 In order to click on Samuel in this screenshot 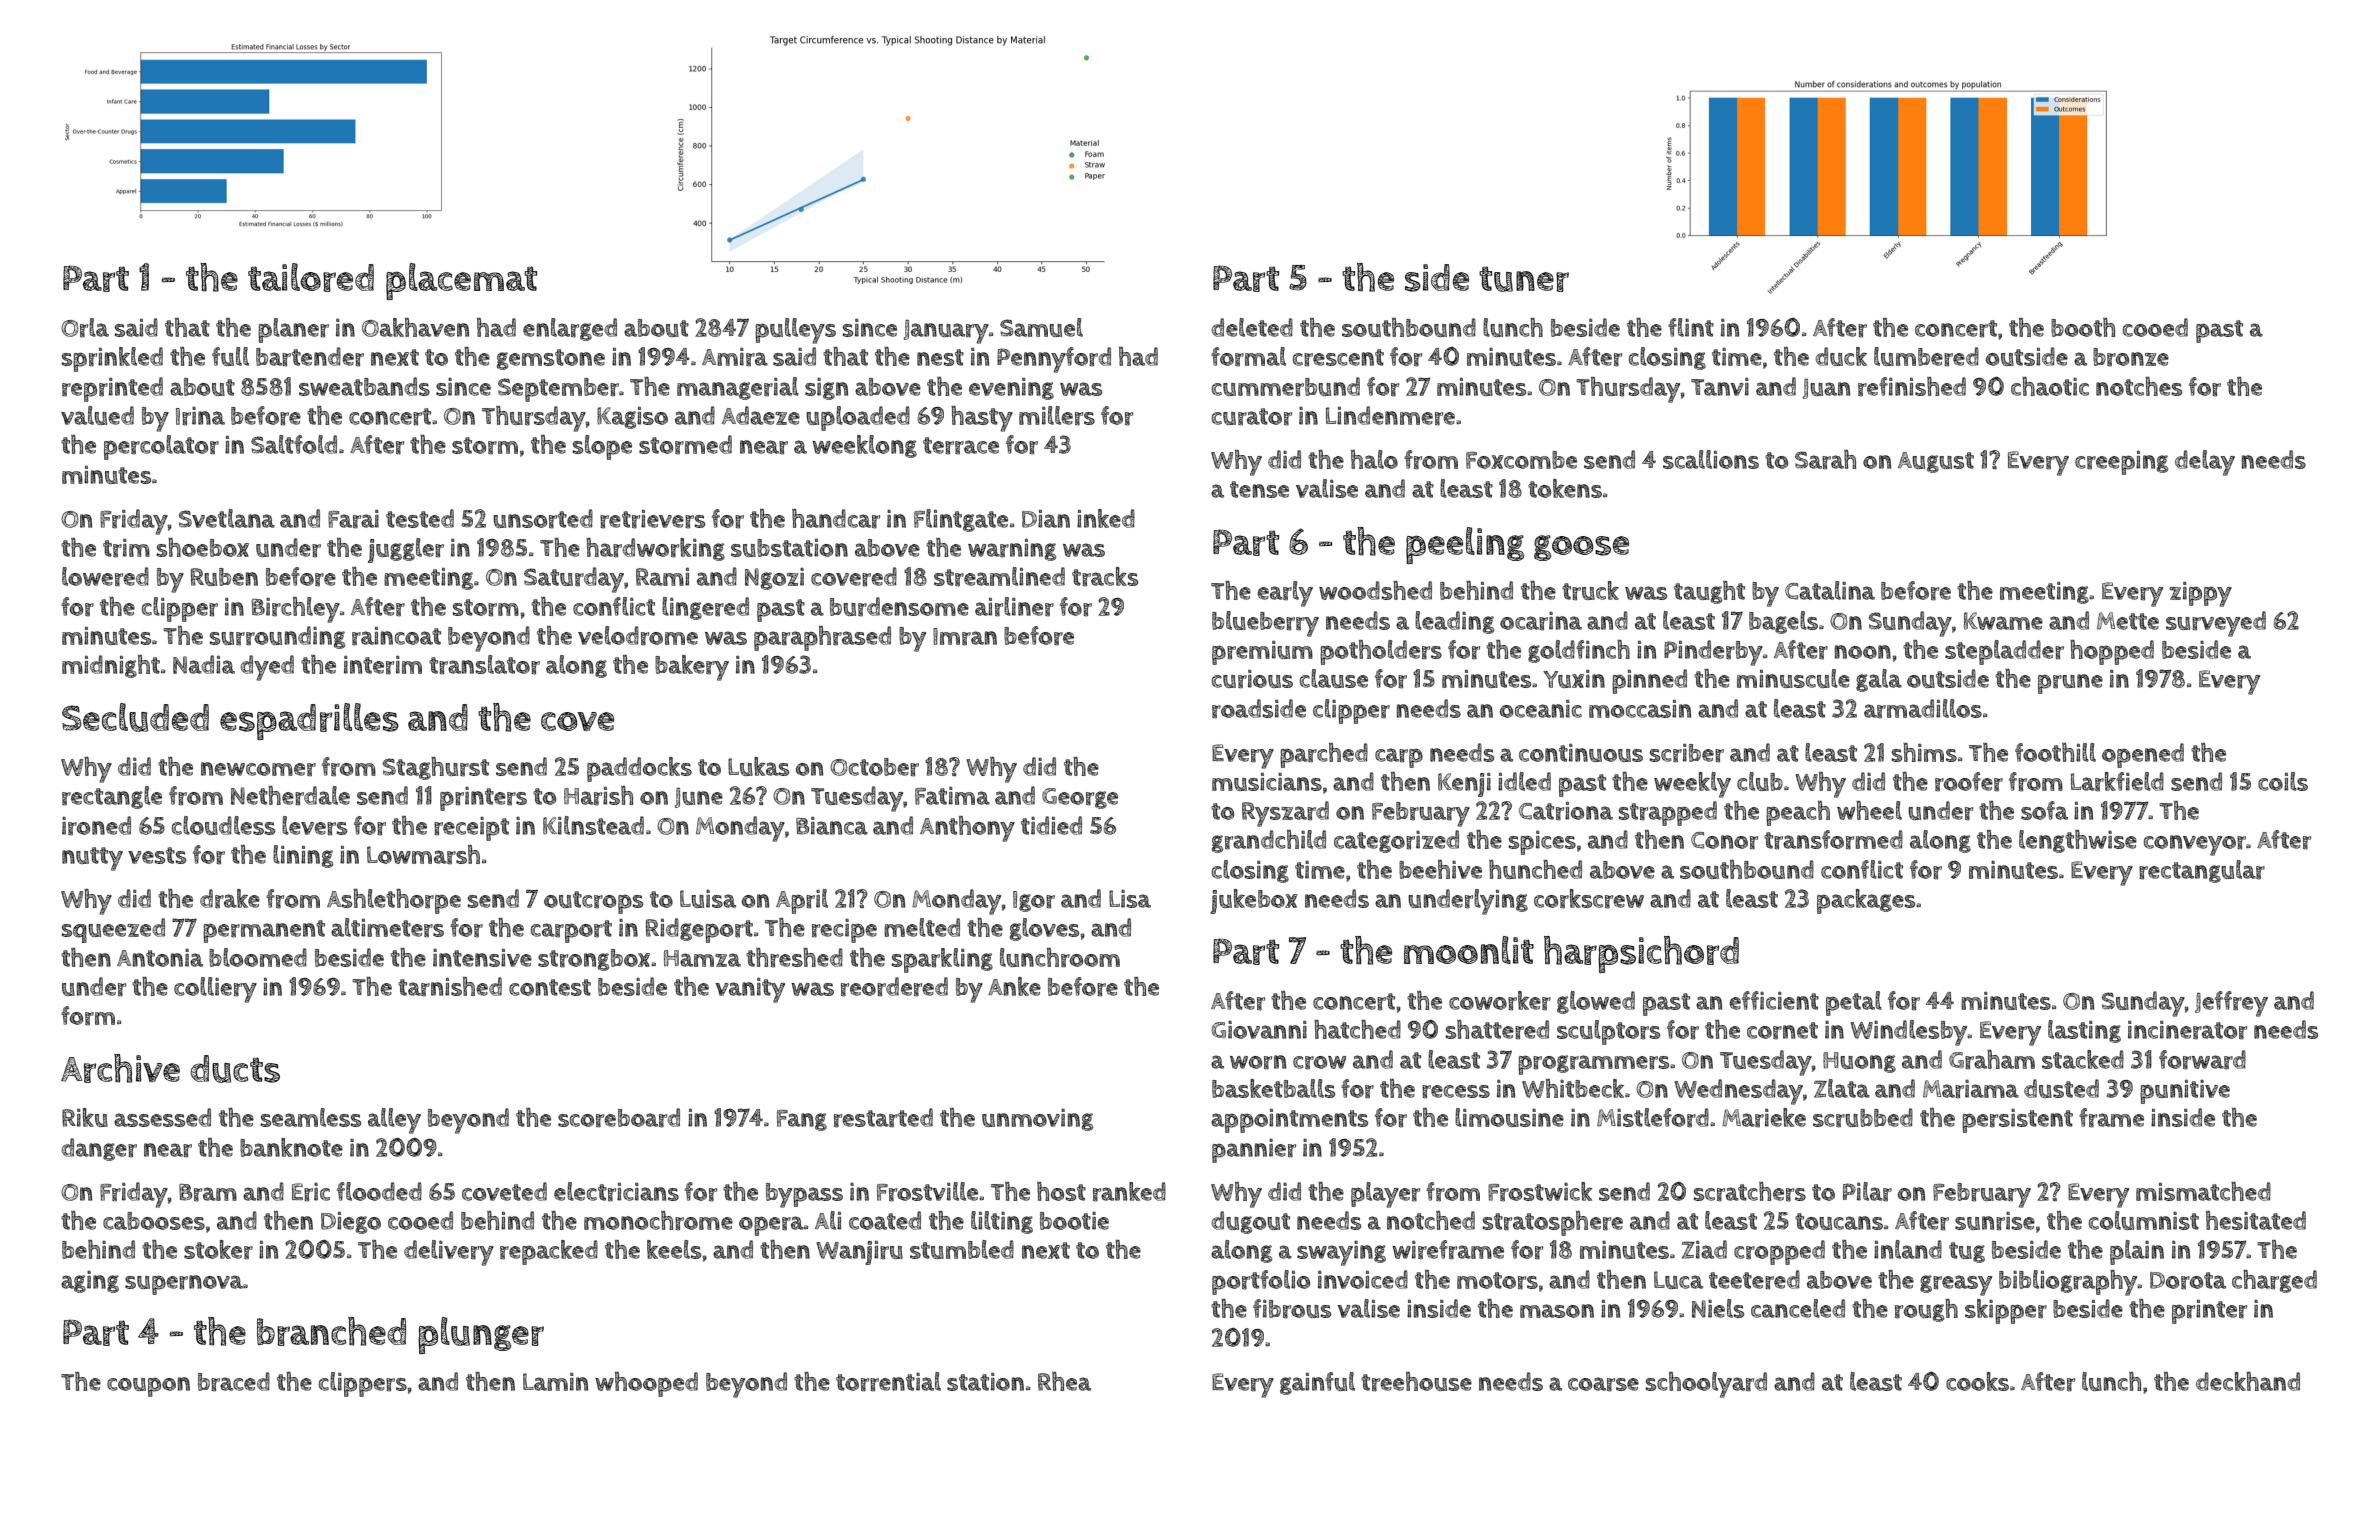, I will do `click(1041, 327)`.
